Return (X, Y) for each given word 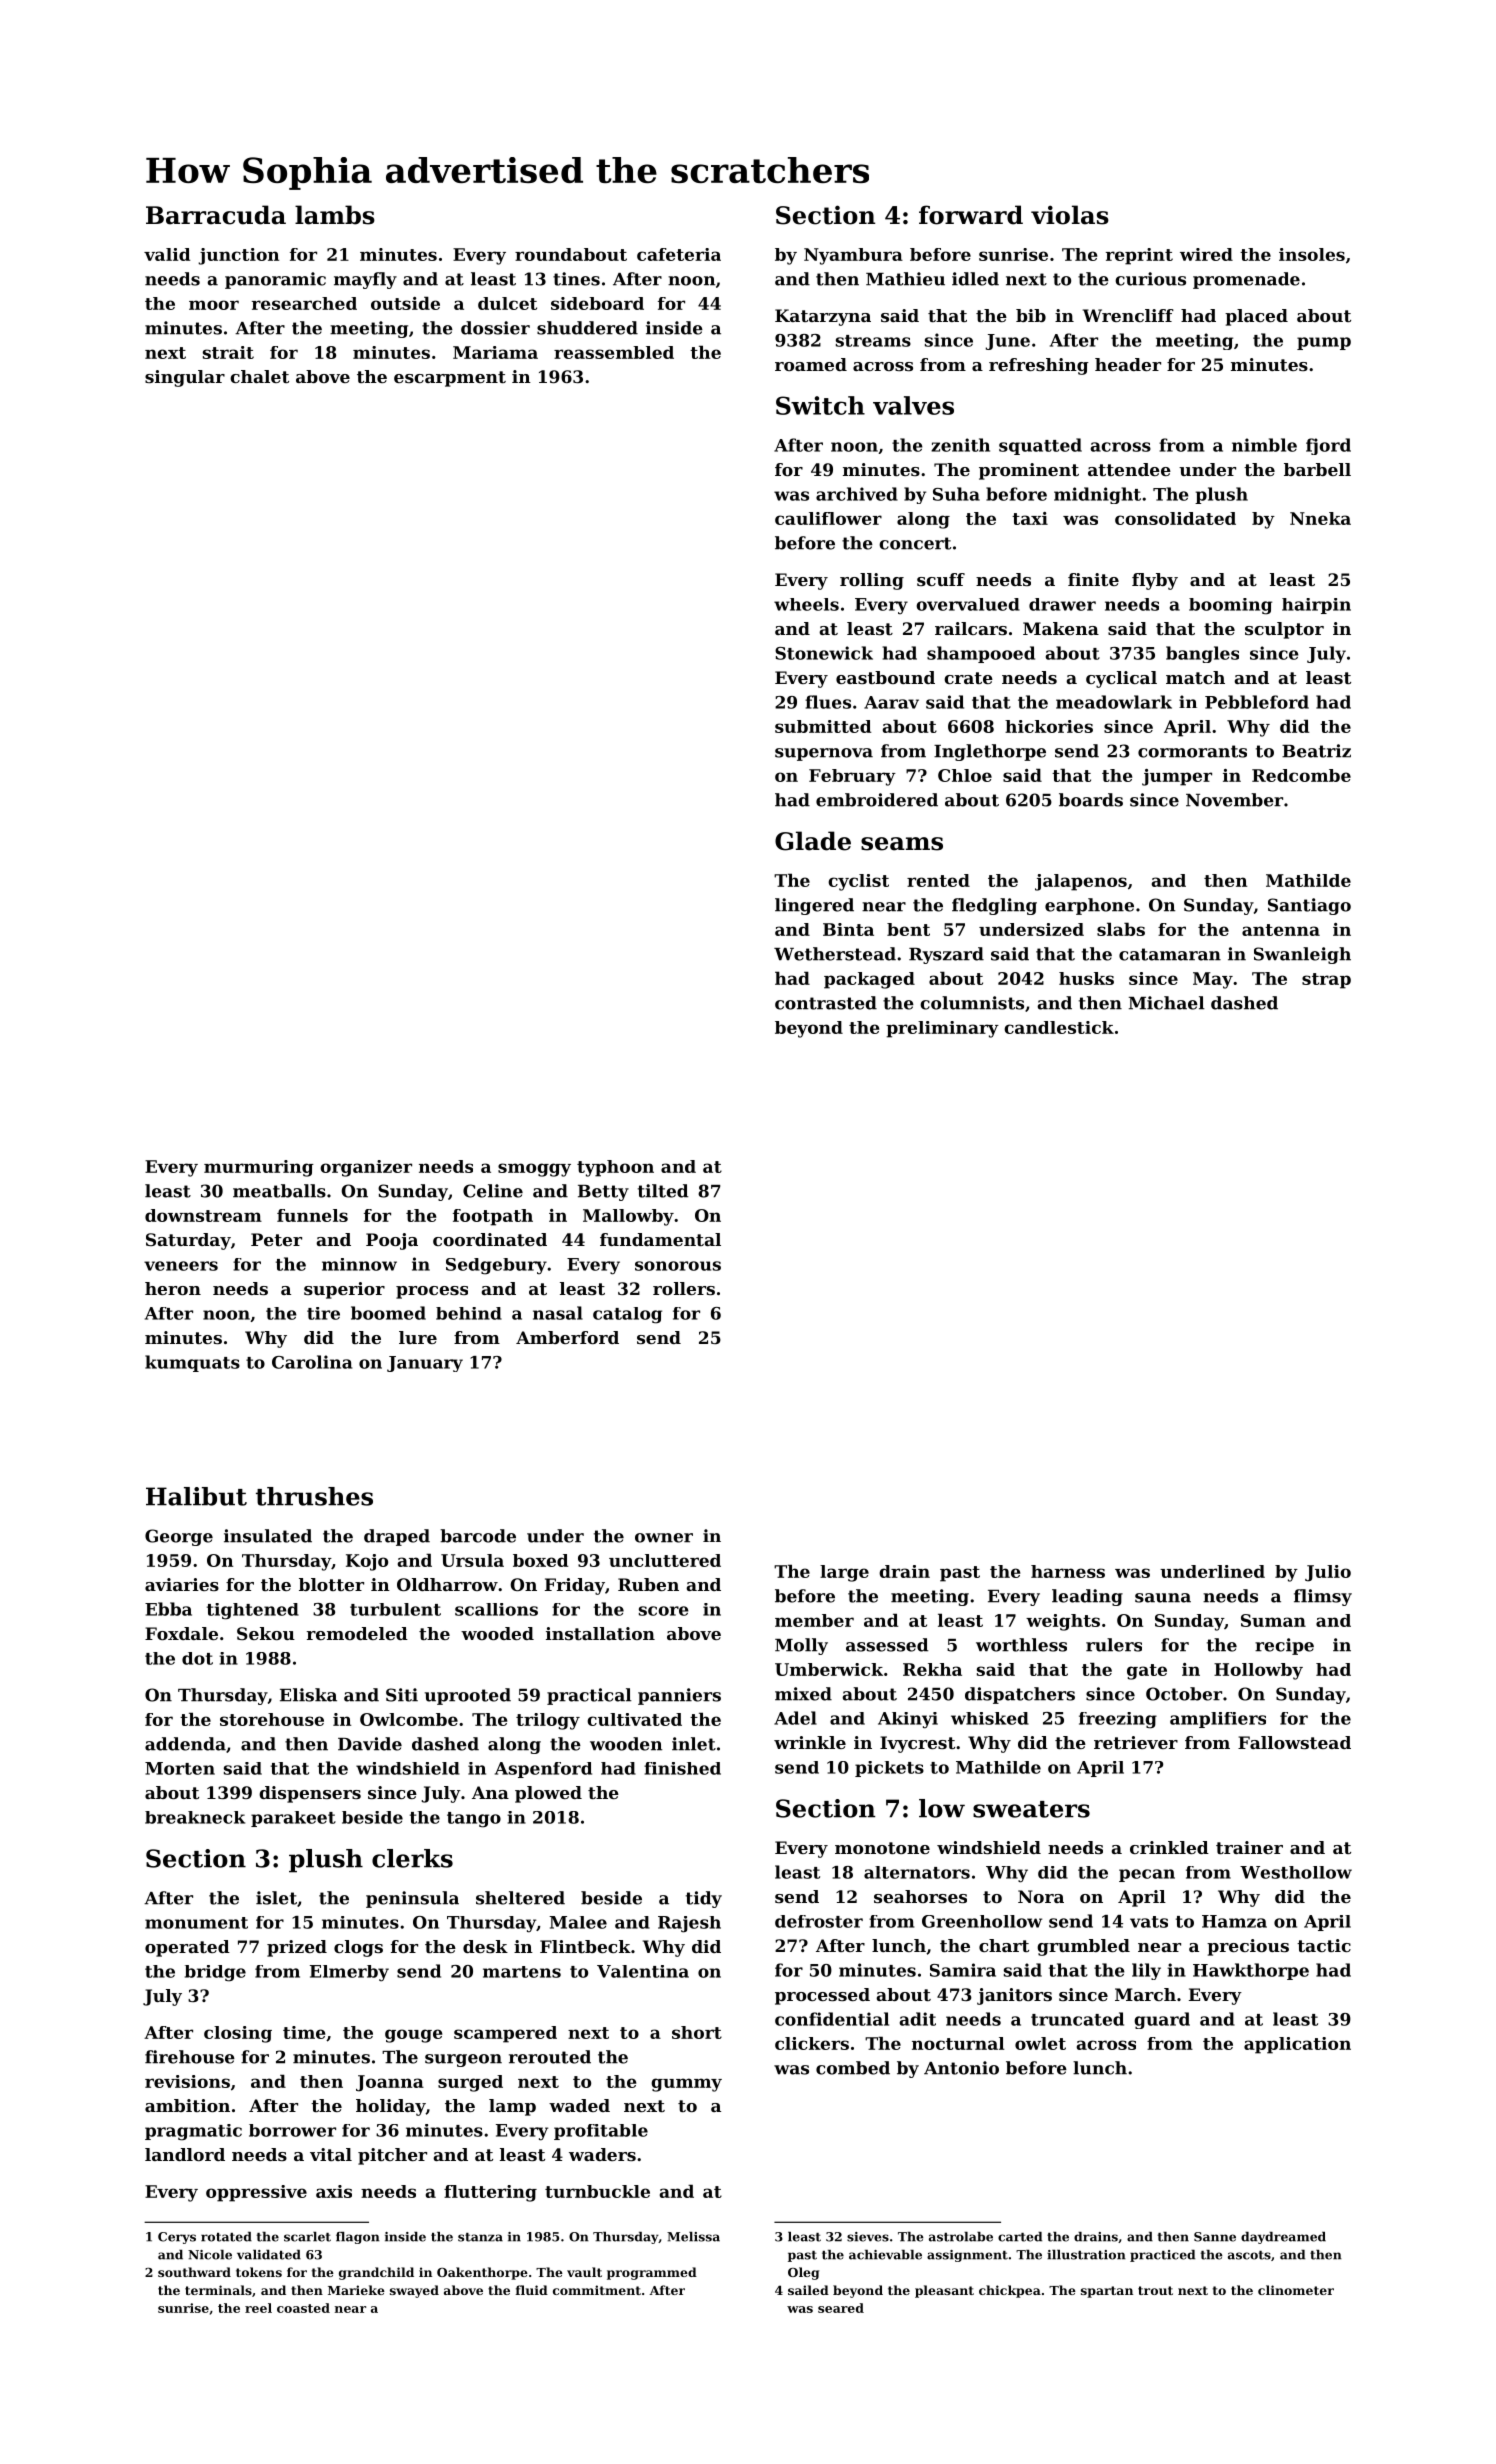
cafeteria (679, 254)
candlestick (1059, 1027)
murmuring (259, 1168)
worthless (1021, 1645)
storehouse (272, 1719)
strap (1326, 981)
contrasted (826, 1003)
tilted (663, 1191)
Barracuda (216, 215)
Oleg (803, 2273)
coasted (303, 2308)
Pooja (392, 1241)
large (844, 1573)
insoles (1312, 254)
